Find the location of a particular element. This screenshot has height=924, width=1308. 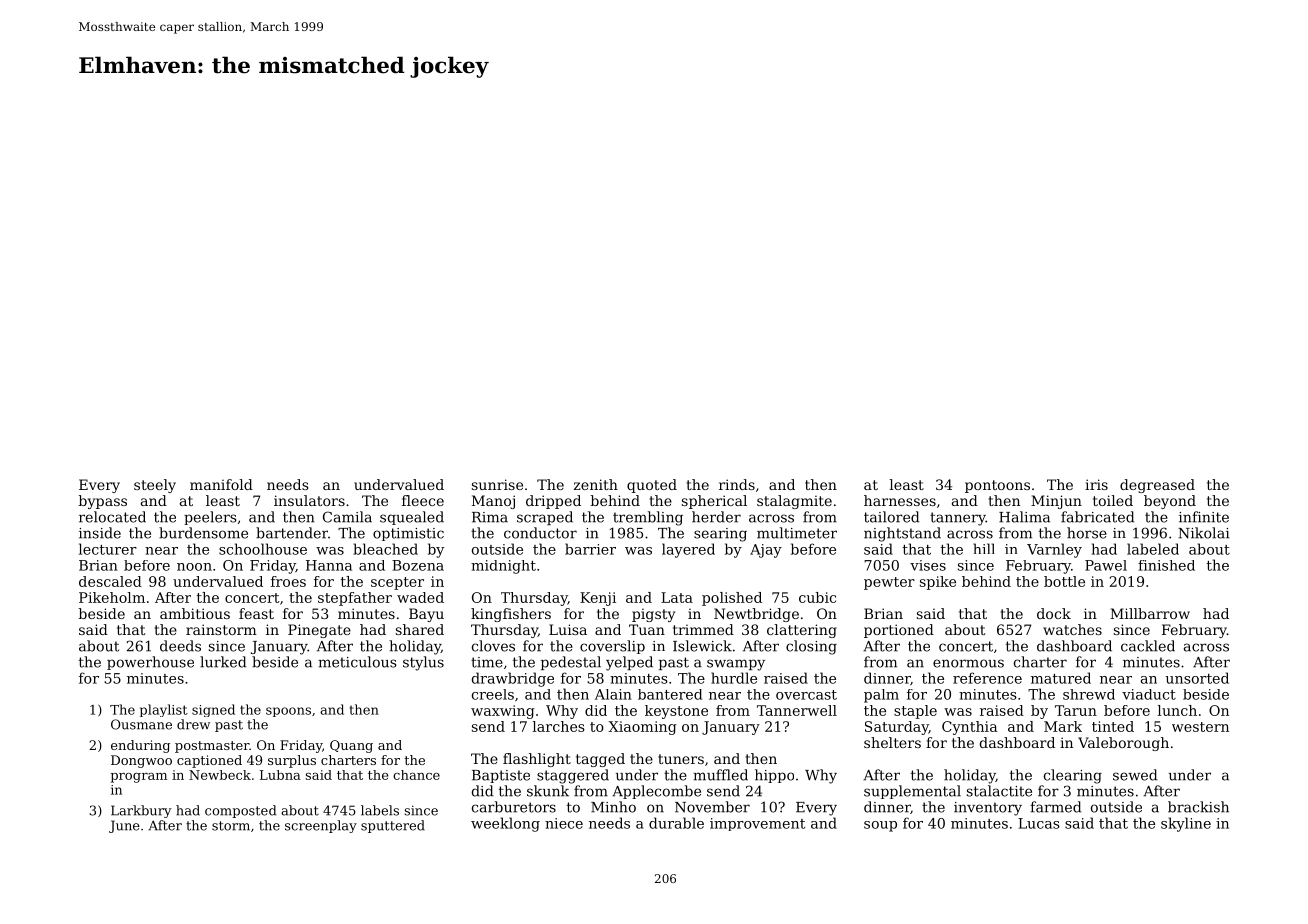

sunrise is located at coordinates (497, 484).
